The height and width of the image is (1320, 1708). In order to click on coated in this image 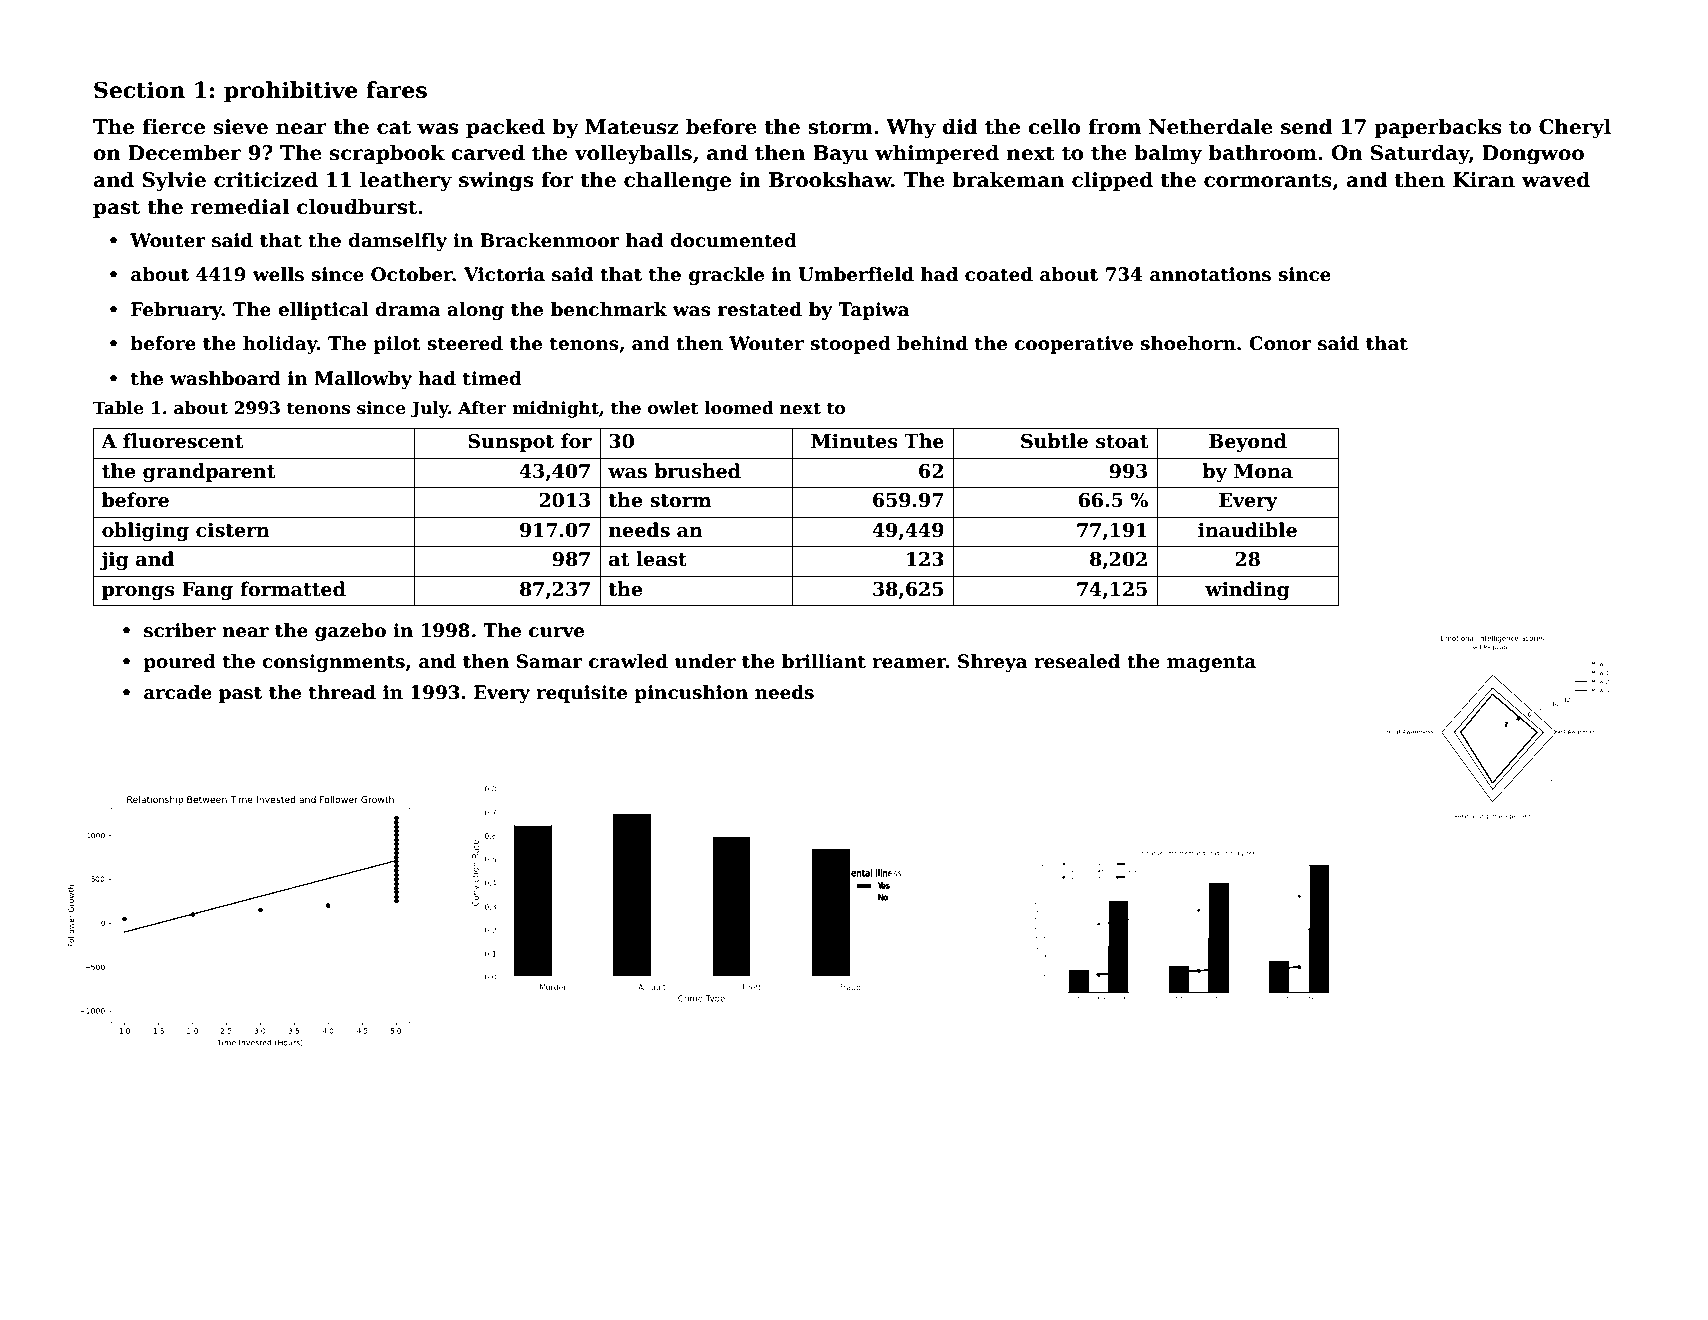, I will do `click(999, 274)`.
